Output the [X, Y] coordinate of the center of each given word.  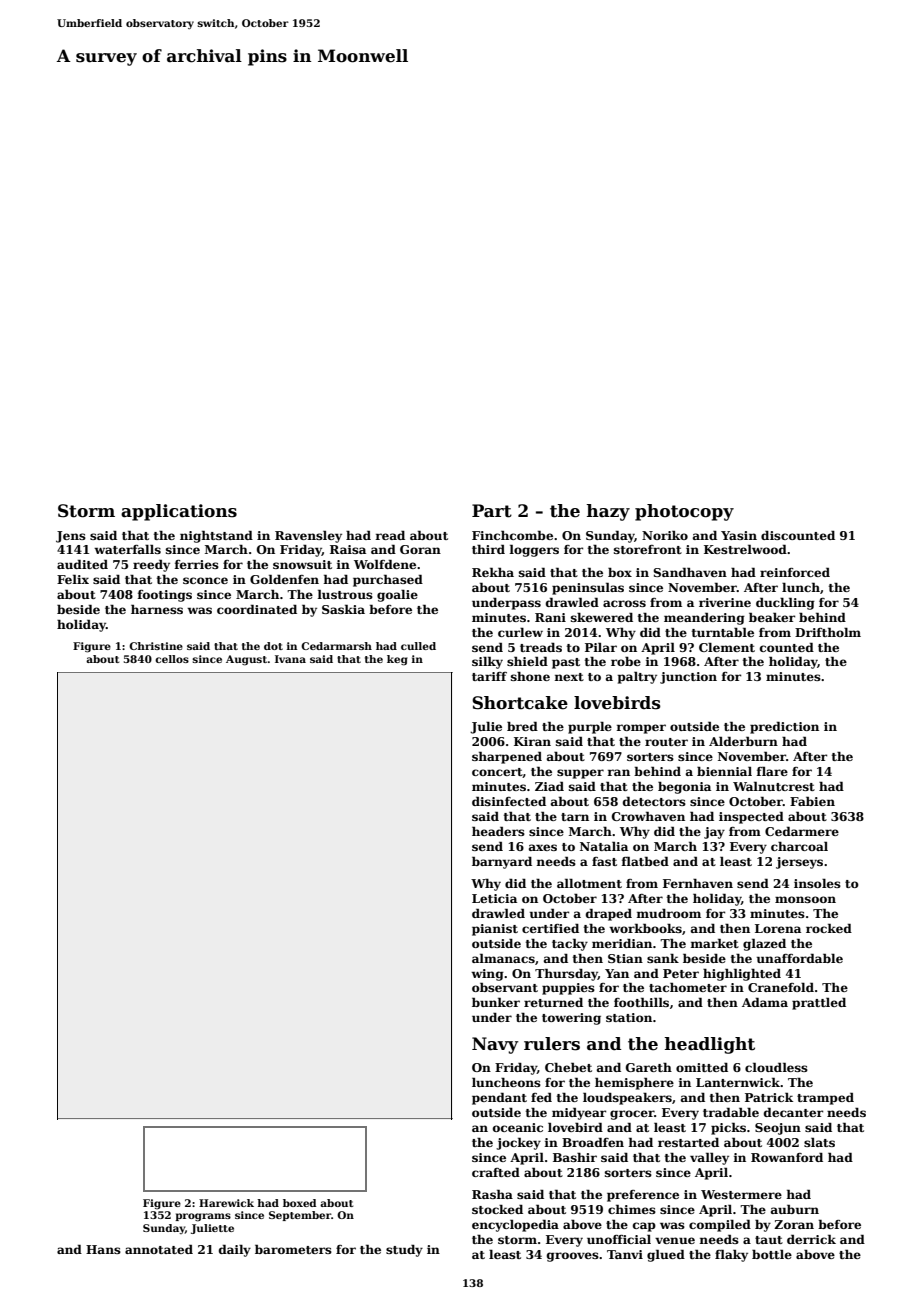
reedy [151, 565]
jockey [518, 1143]
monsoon [805, 899]
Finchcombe [512, 535]
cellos [172, 659]
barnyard [502, 862]
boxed [300, 1203]
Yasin [739, 535]
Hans [103, 1249]
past [566, 663]
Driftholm [828, 632]
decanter [793, 1112]
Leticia [494, 898]
